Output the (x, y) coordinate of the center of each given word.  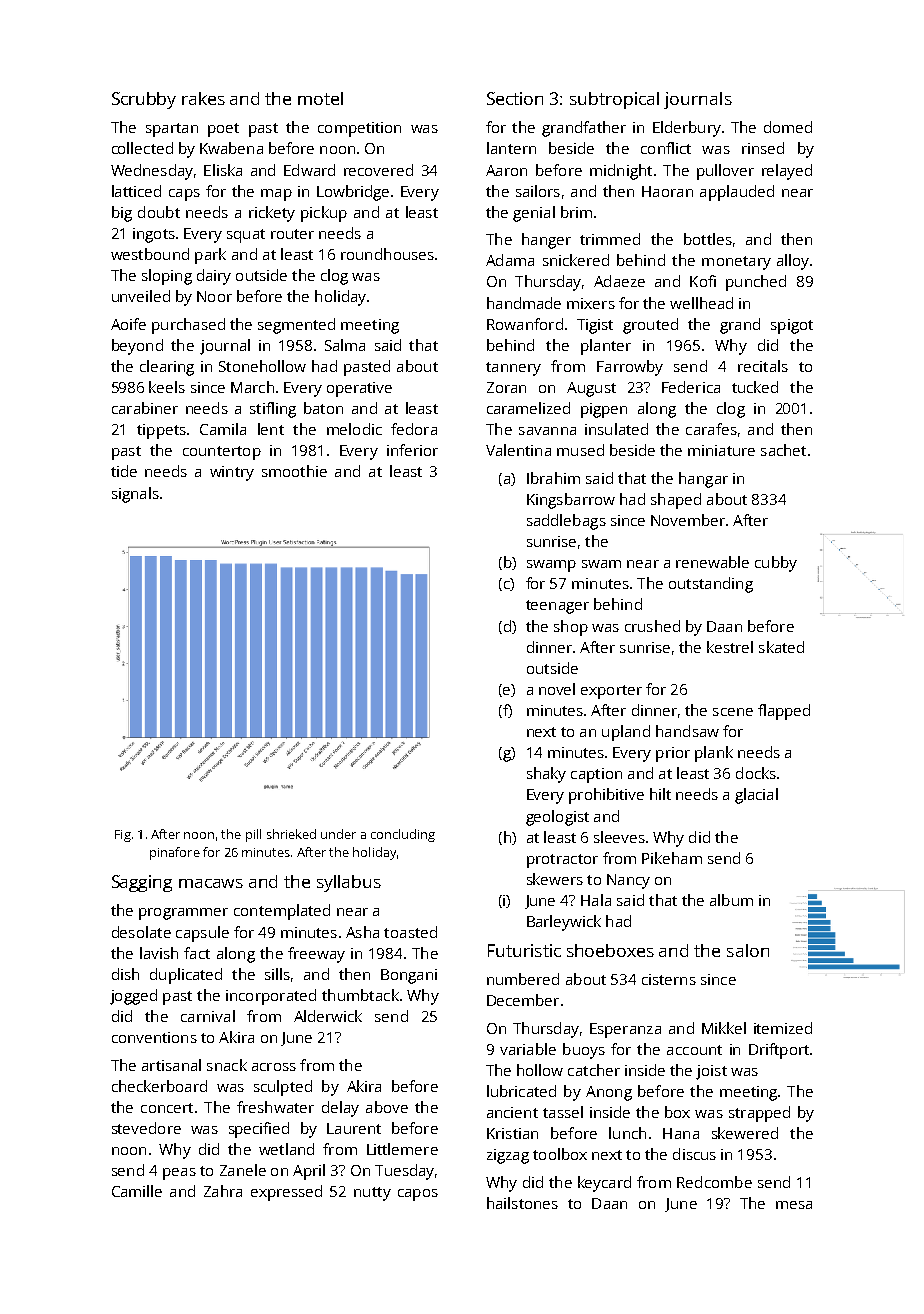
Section (515, 98)
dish (125, 974)
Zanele (243, 1170)
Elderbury (687, 129)
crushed (652, 626)
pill (253, 835)
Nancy (628, 881)
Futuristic (524, 950)
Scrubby (144, 100)
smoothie (294, 471)
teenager (557, 607)
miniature (721, 450)
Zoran (506, 387)
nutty (372, 1194)
